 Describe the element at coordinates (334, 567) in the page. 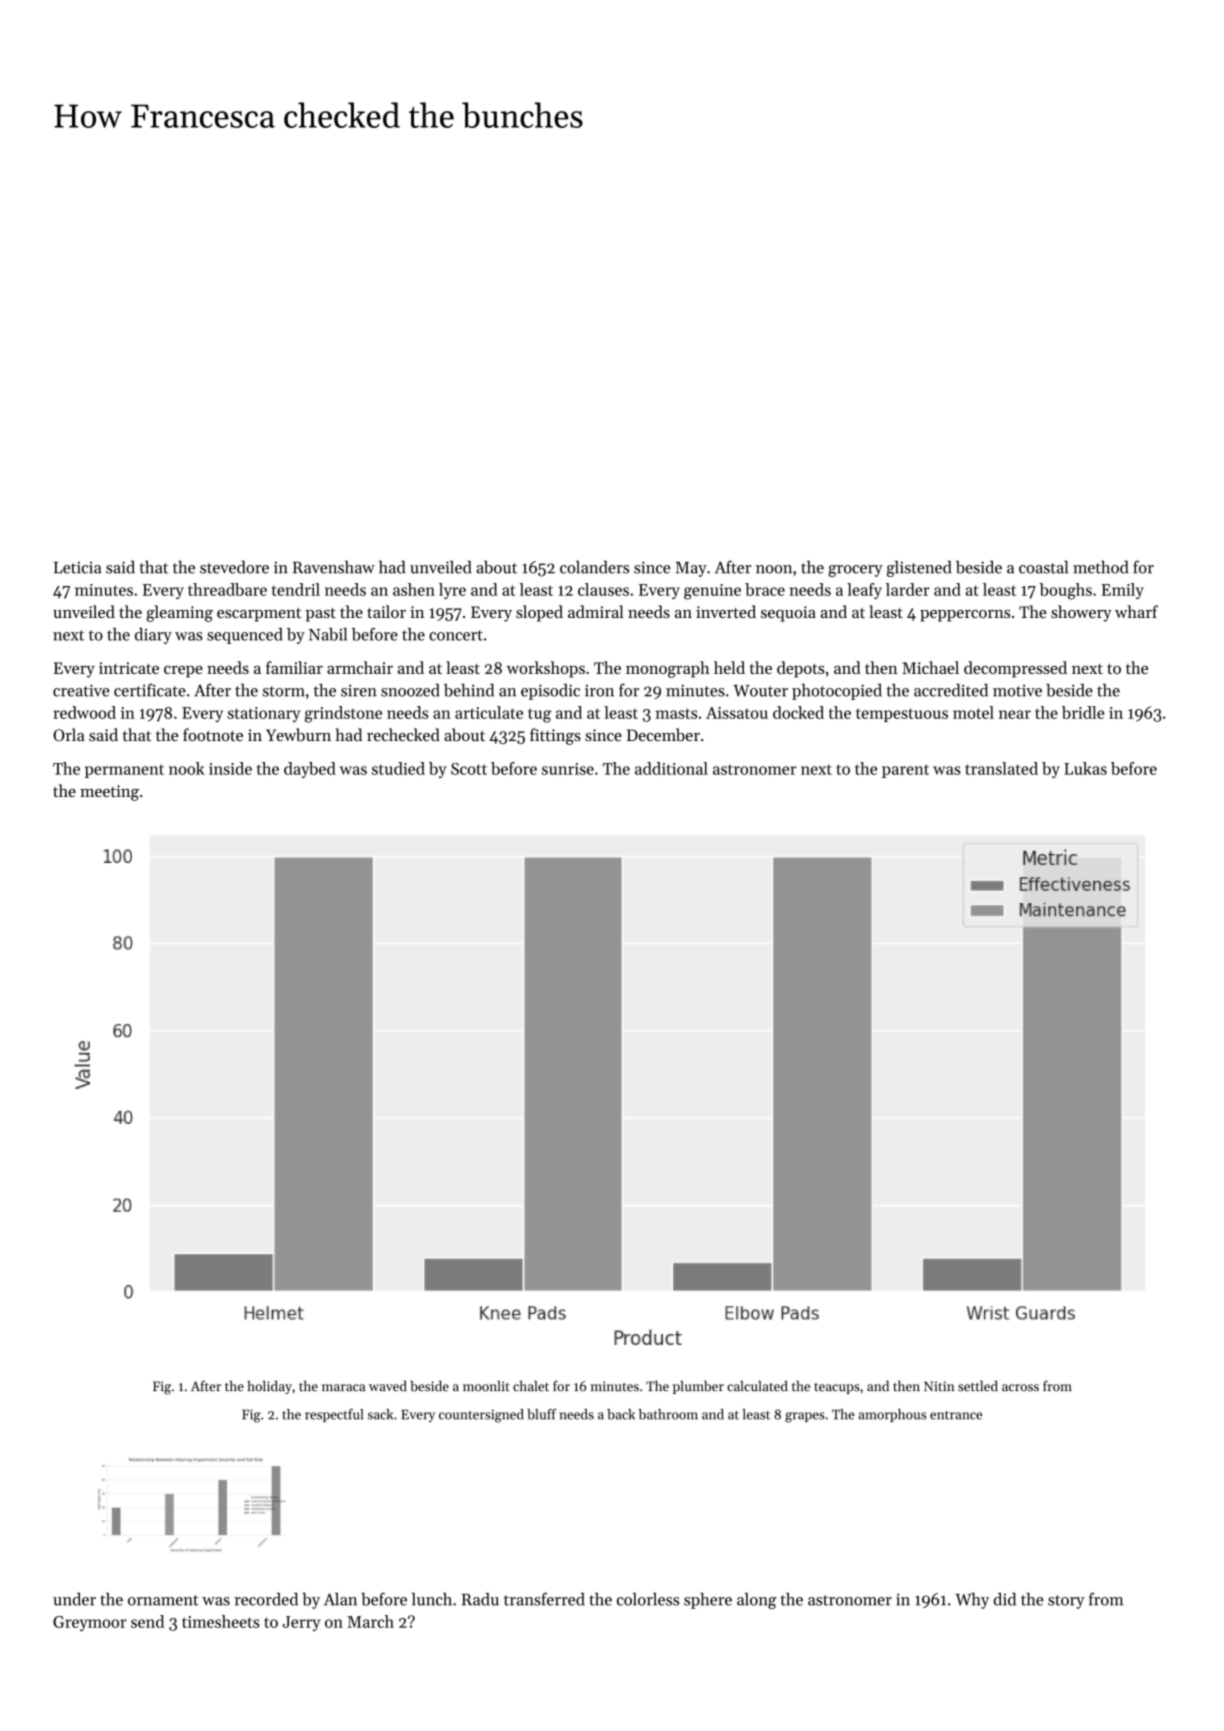

I see `Ravenshaw` at that location.
